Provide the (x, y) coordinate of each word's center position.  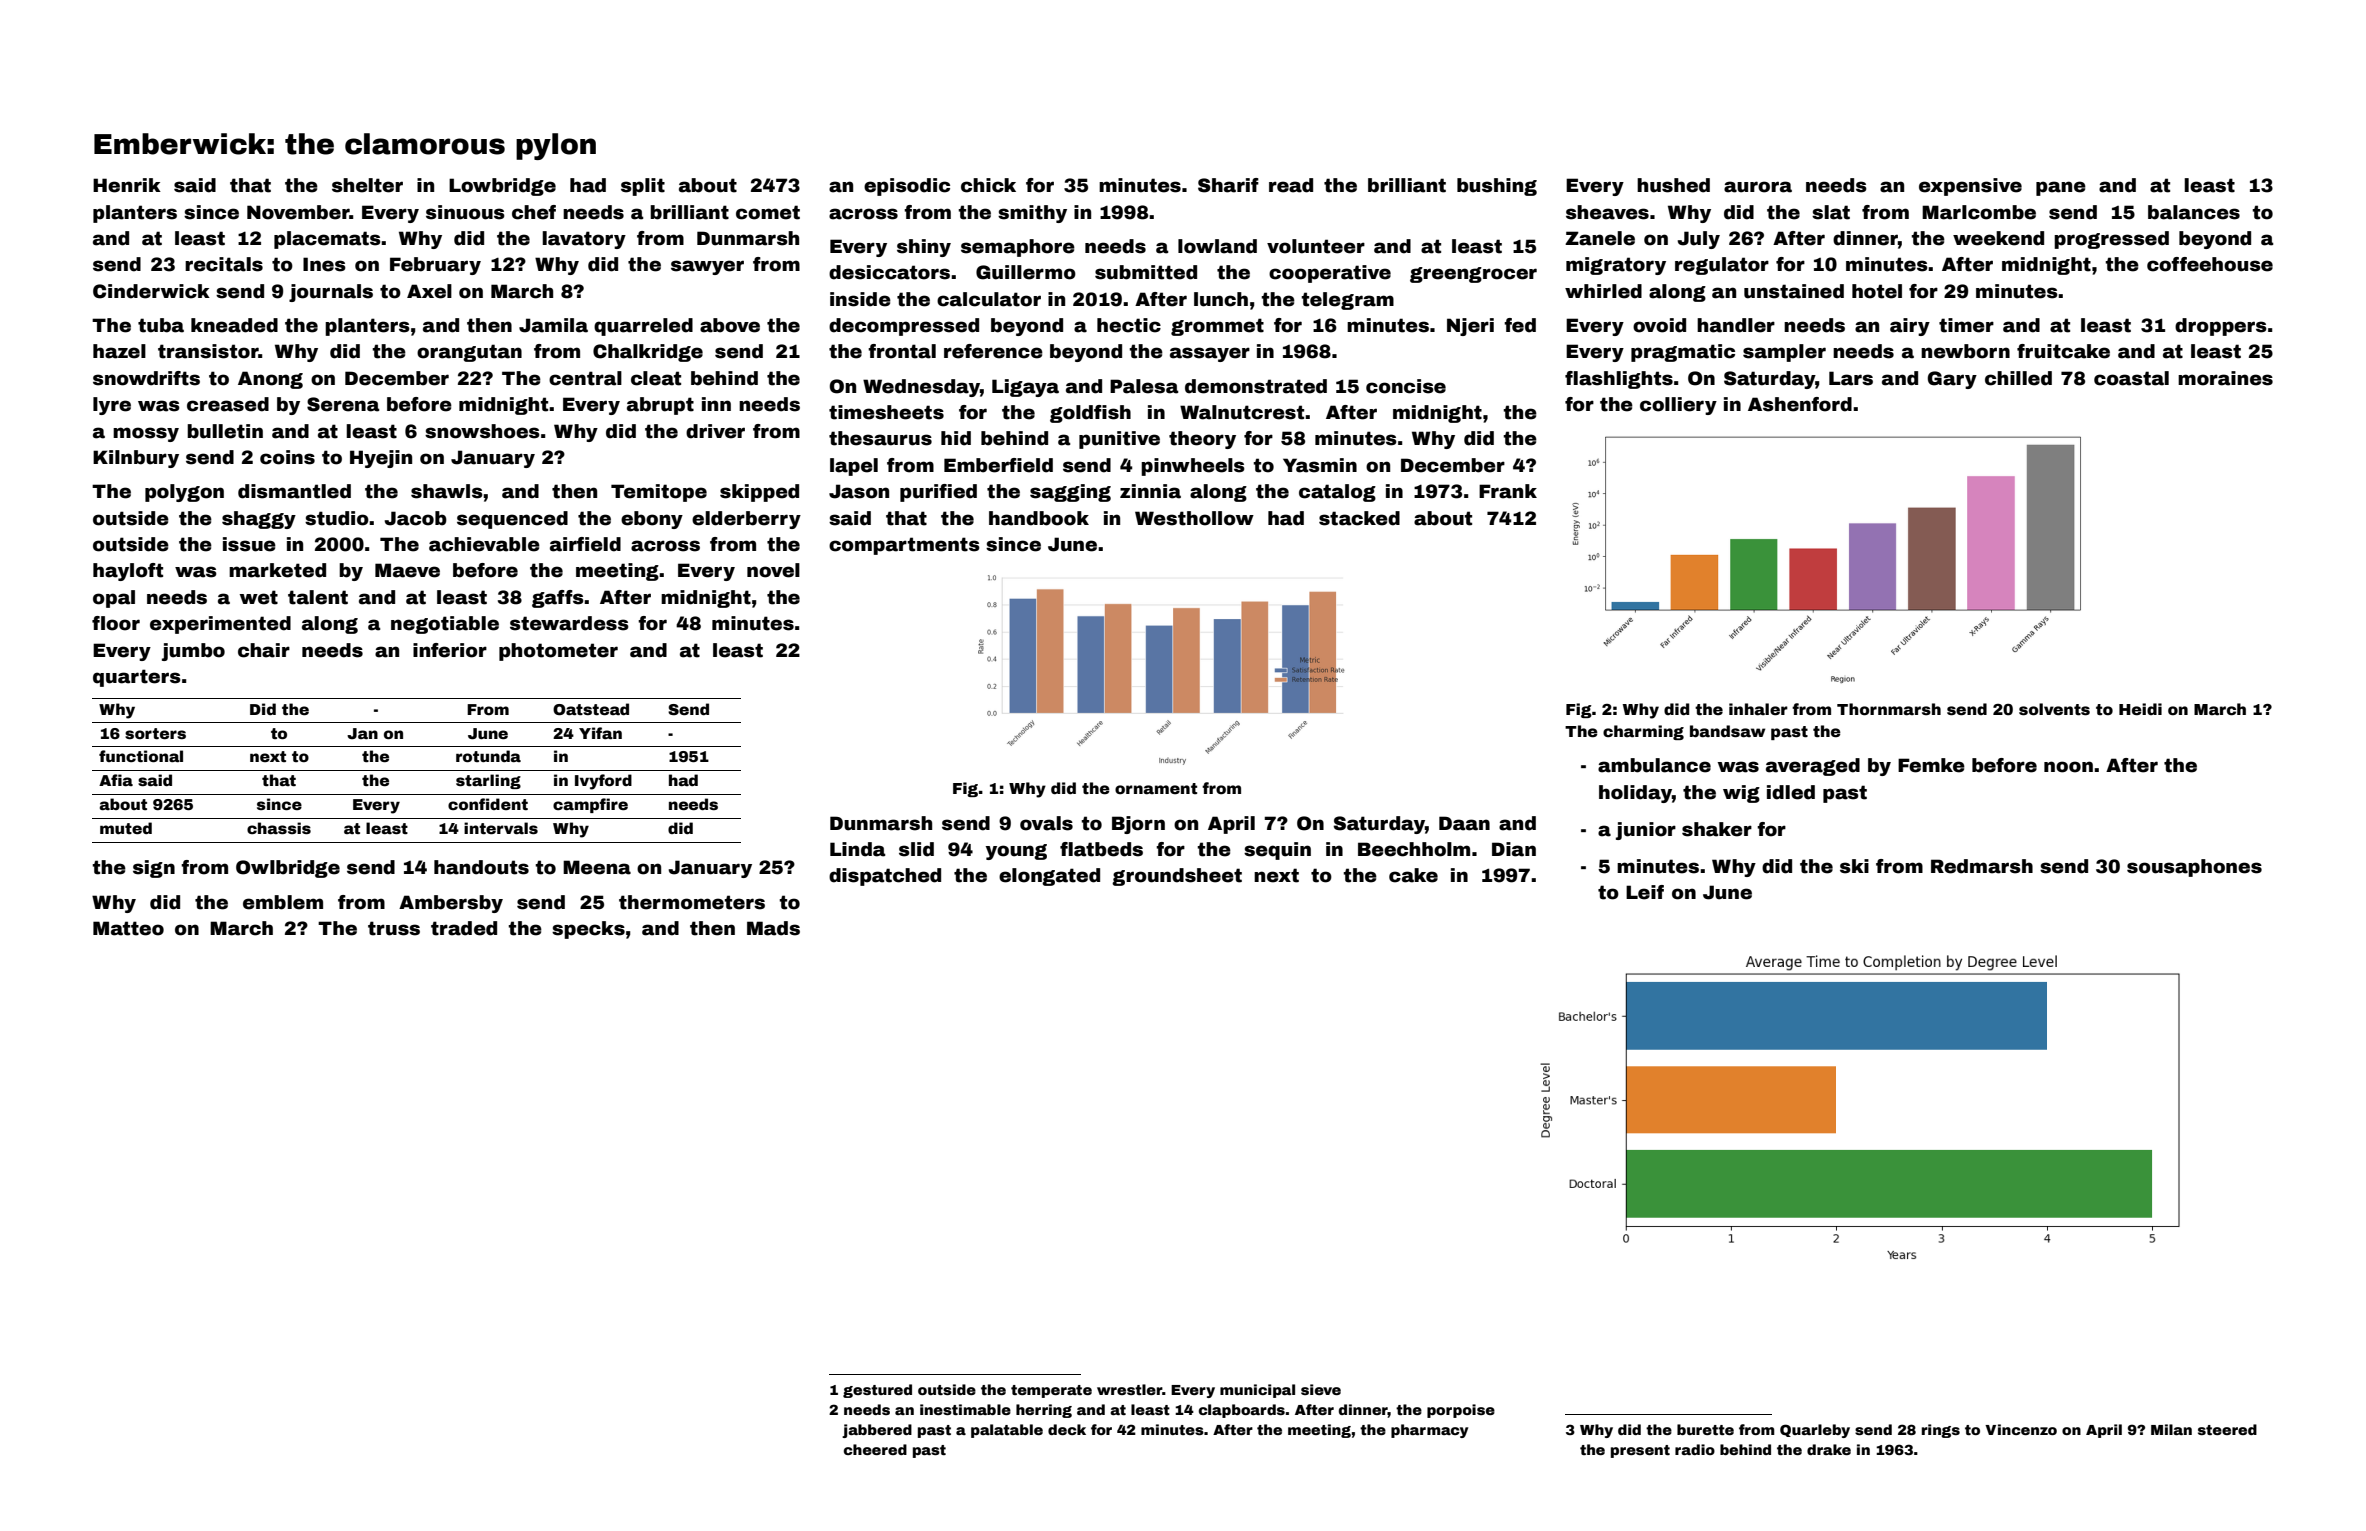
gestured (877, 1391)
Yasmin (1320, 465)
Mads (773, 928)
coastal (2131, 378)
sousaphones (2194, 868)
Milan (2171, 1429)
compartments (904, 546)
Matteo (128, 928)
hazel (119, 351)
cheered (875, 1449)
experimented (220, 625)
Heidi (2140, 709)
